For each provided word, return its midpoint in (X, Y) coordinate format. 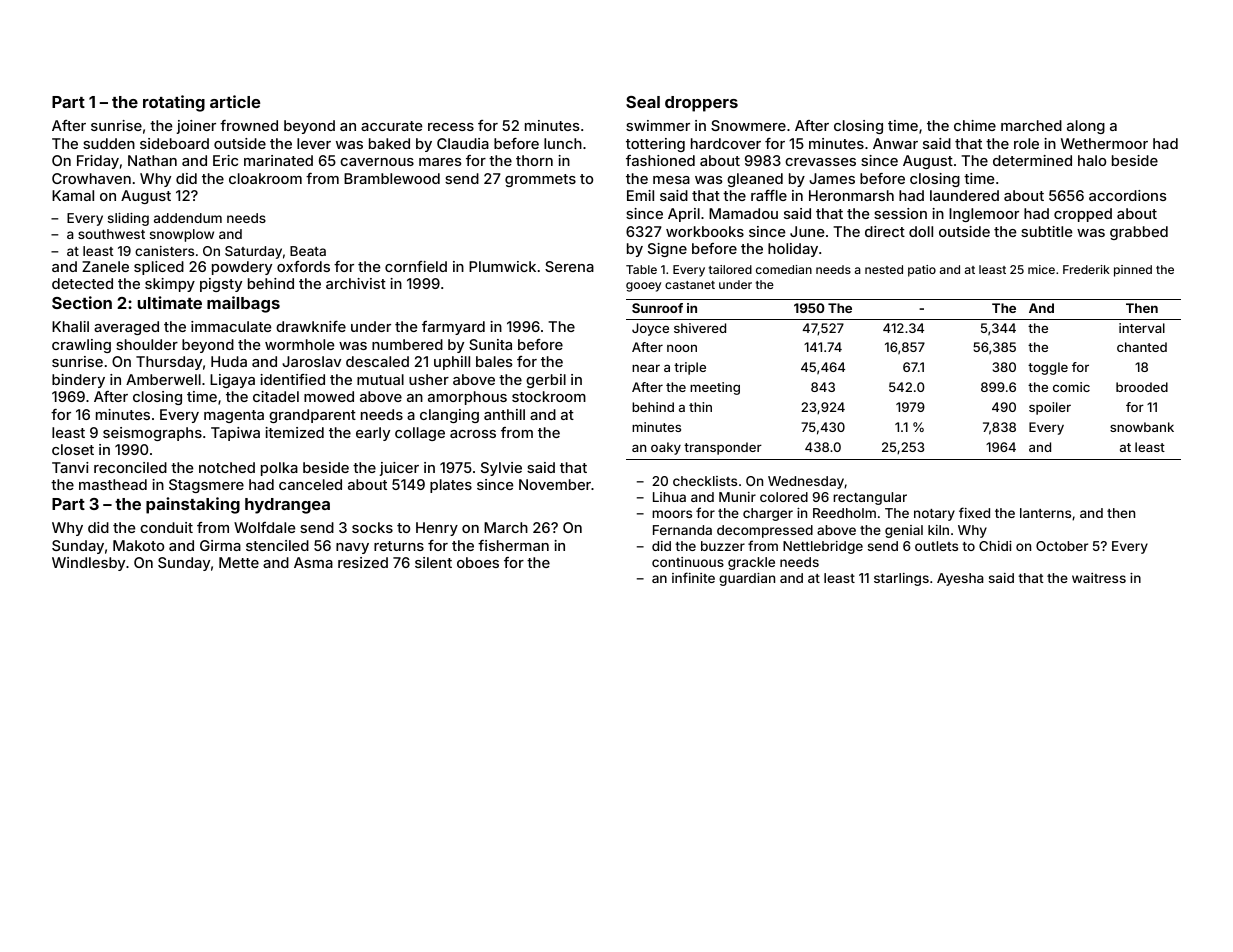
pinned (1133, 271)
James (832, 178)
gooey (643, 287)
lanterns (1045, 513)
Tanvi (70, 467)
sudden (109, 143)
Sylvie (501, 469)
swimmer (658, 125)
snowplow (182, 235)
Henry (437, 529)
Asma (313, 562)
